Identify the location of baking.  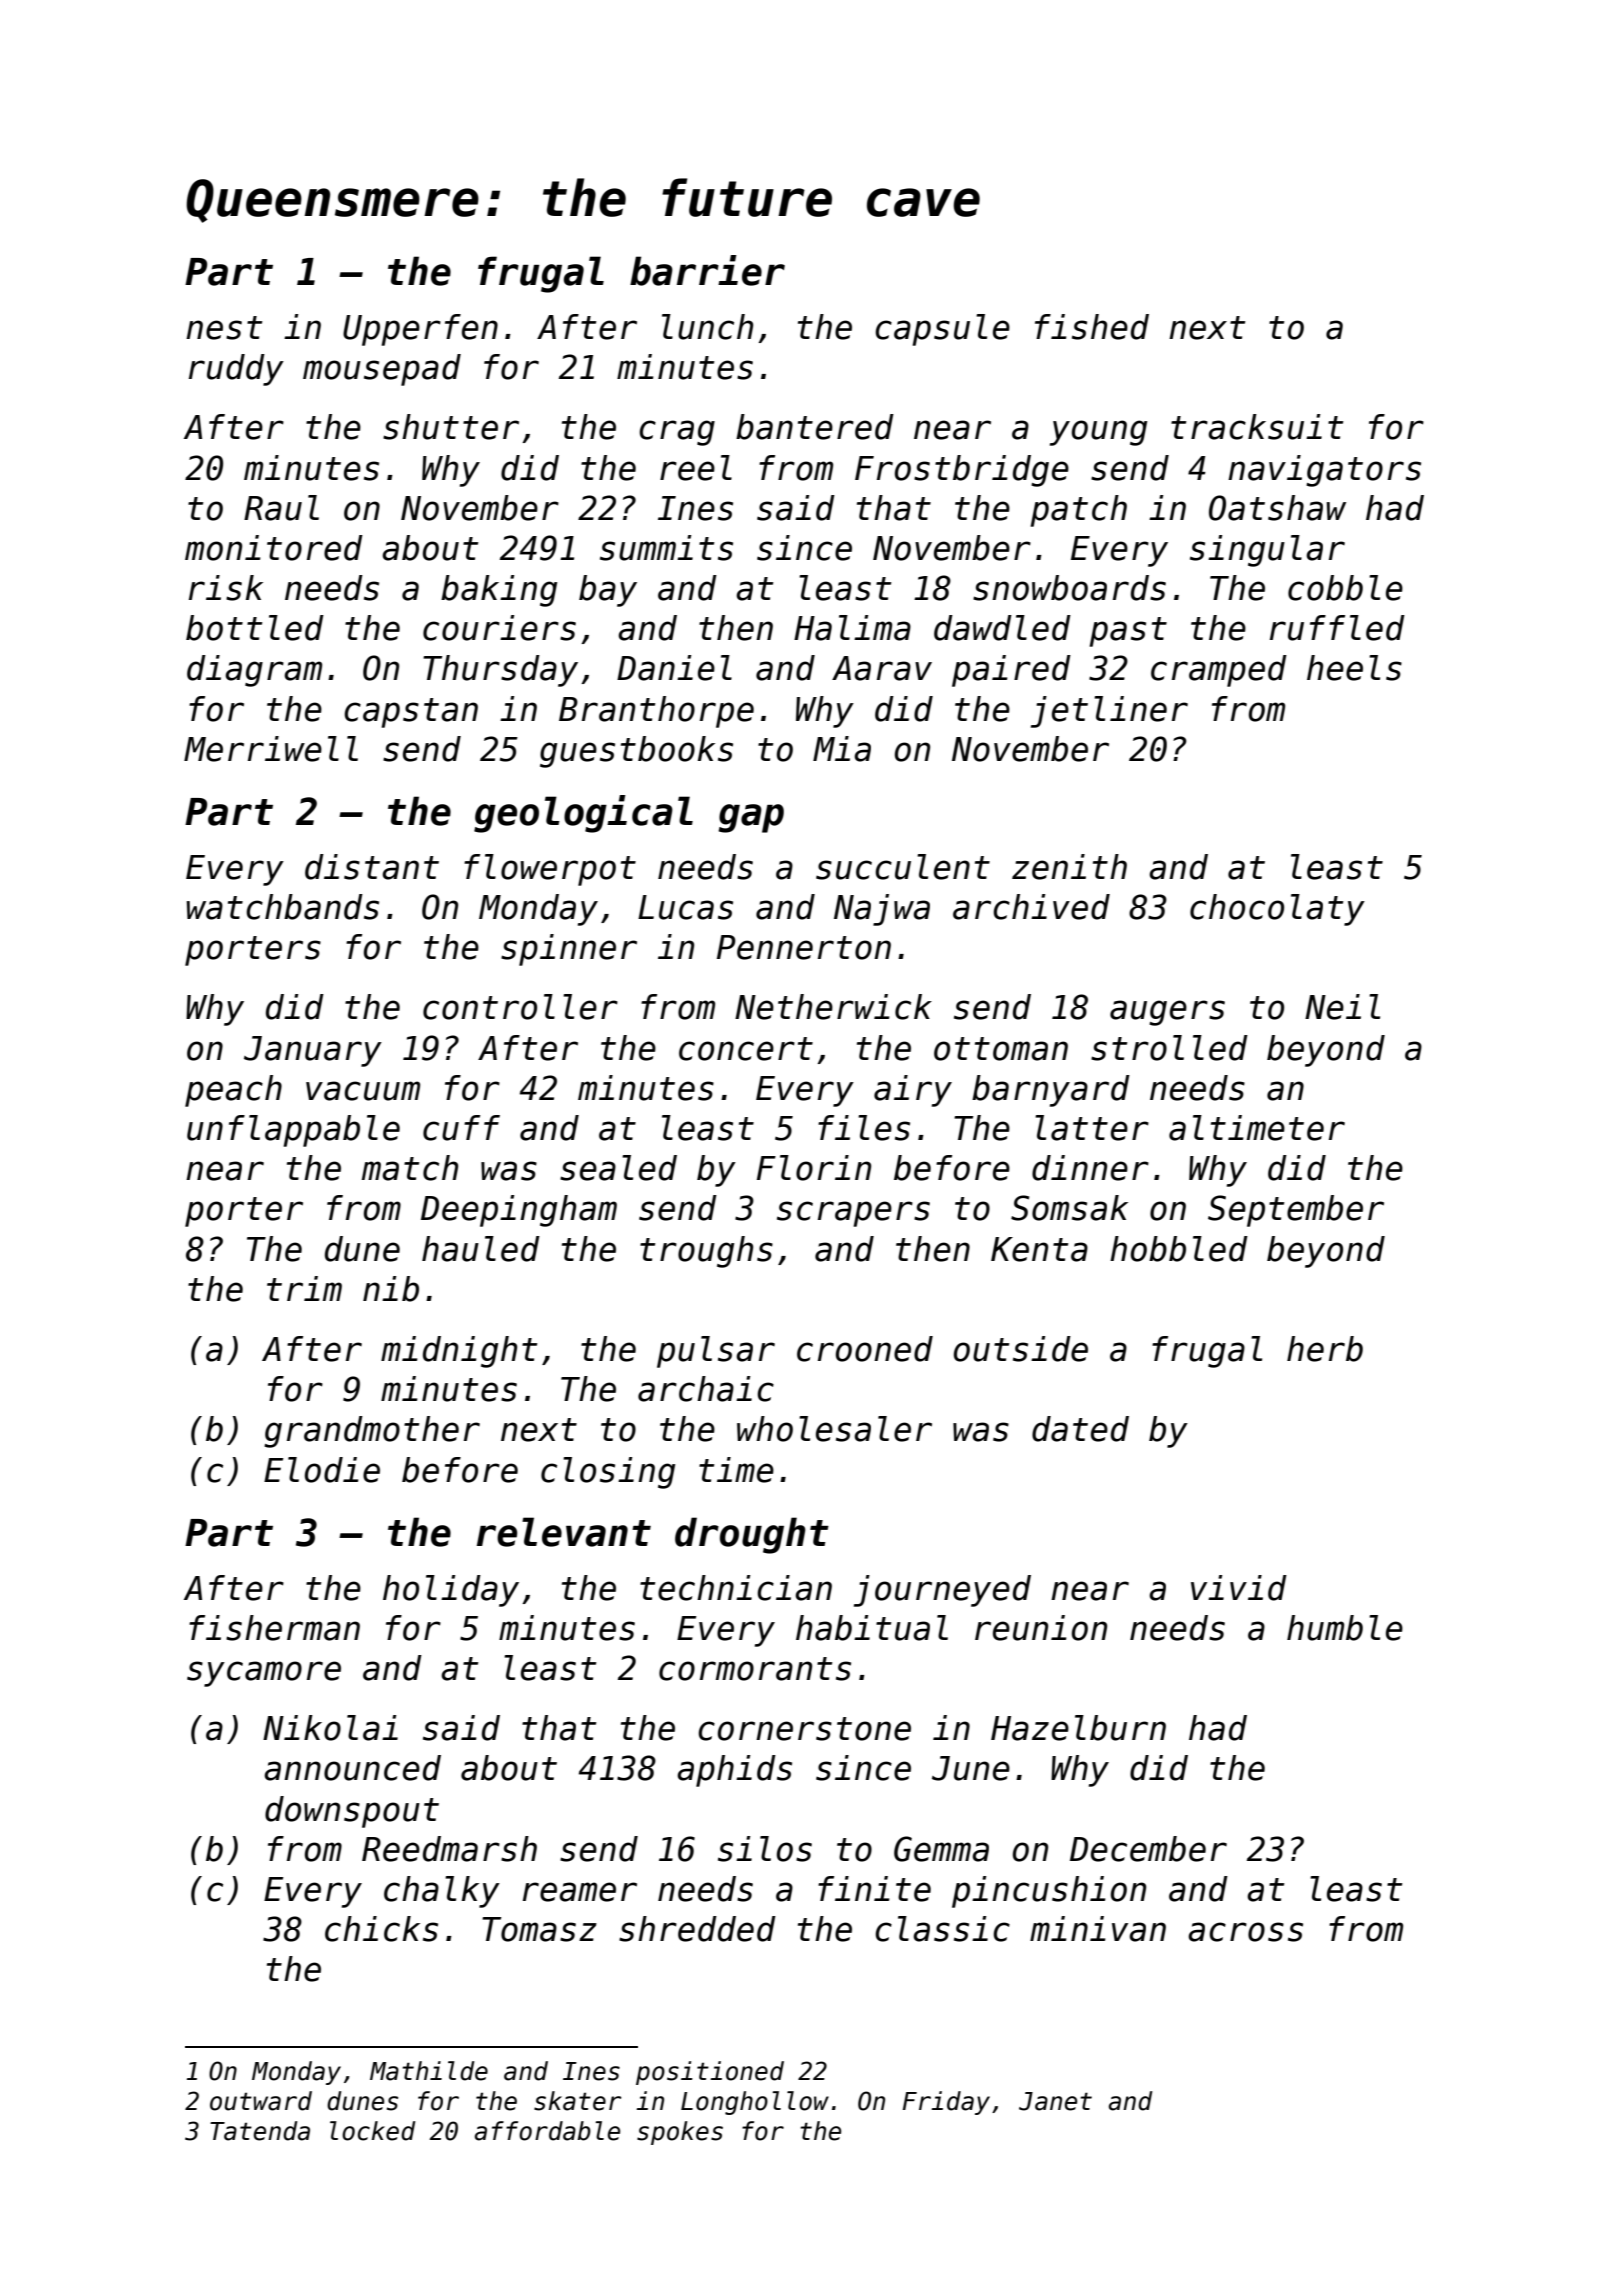
(499, 591).
